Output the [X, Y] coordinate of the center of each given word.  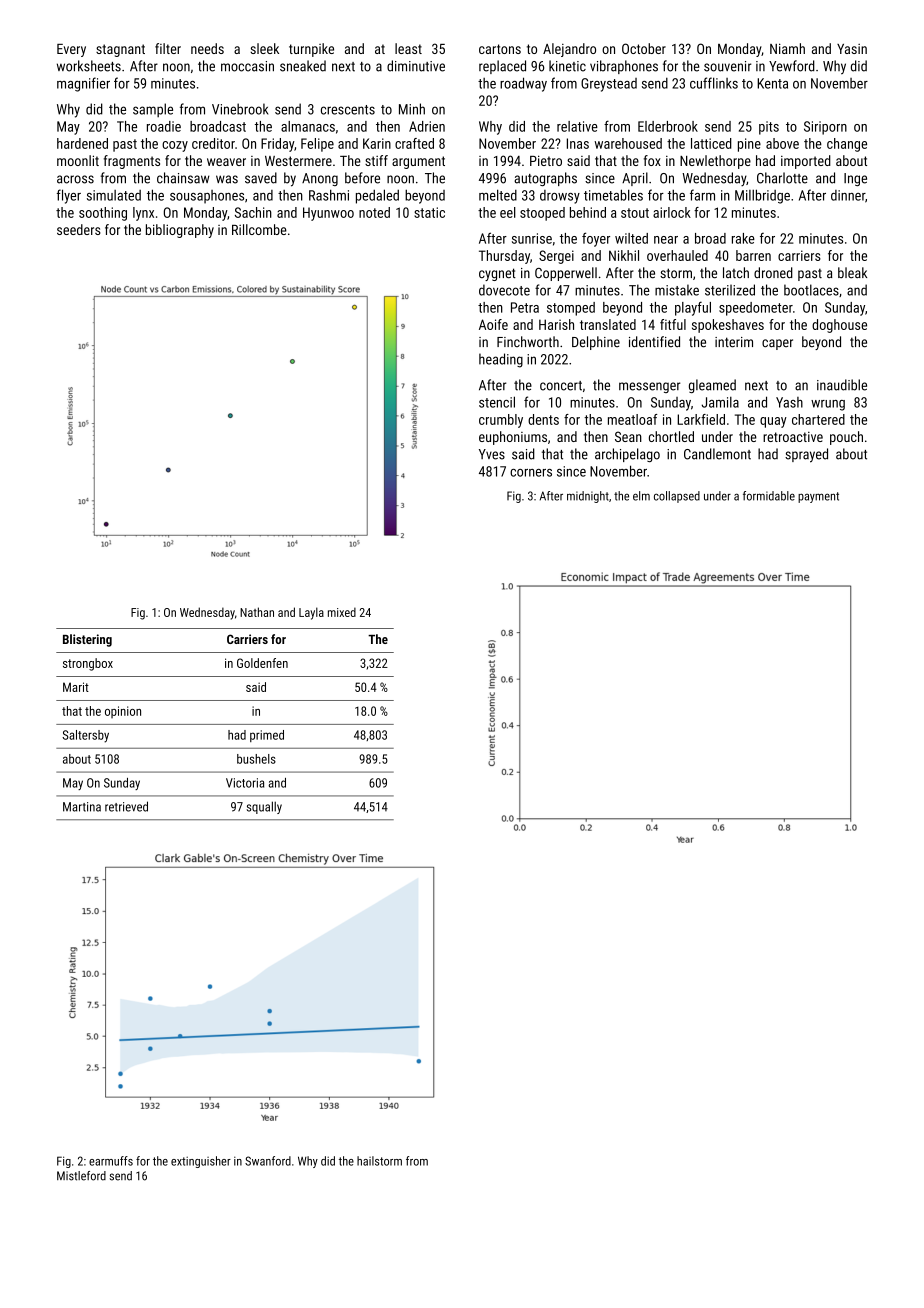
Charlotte [782, 178]
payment [818, 497]
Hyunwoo [328, 214]
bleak [852, 273]
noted [374, 212]
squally [264, 807]
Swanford [268, 1161]
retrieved [126, 806]
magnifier [83, 84]
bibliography [180, 231]
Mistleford [81, 1176]
